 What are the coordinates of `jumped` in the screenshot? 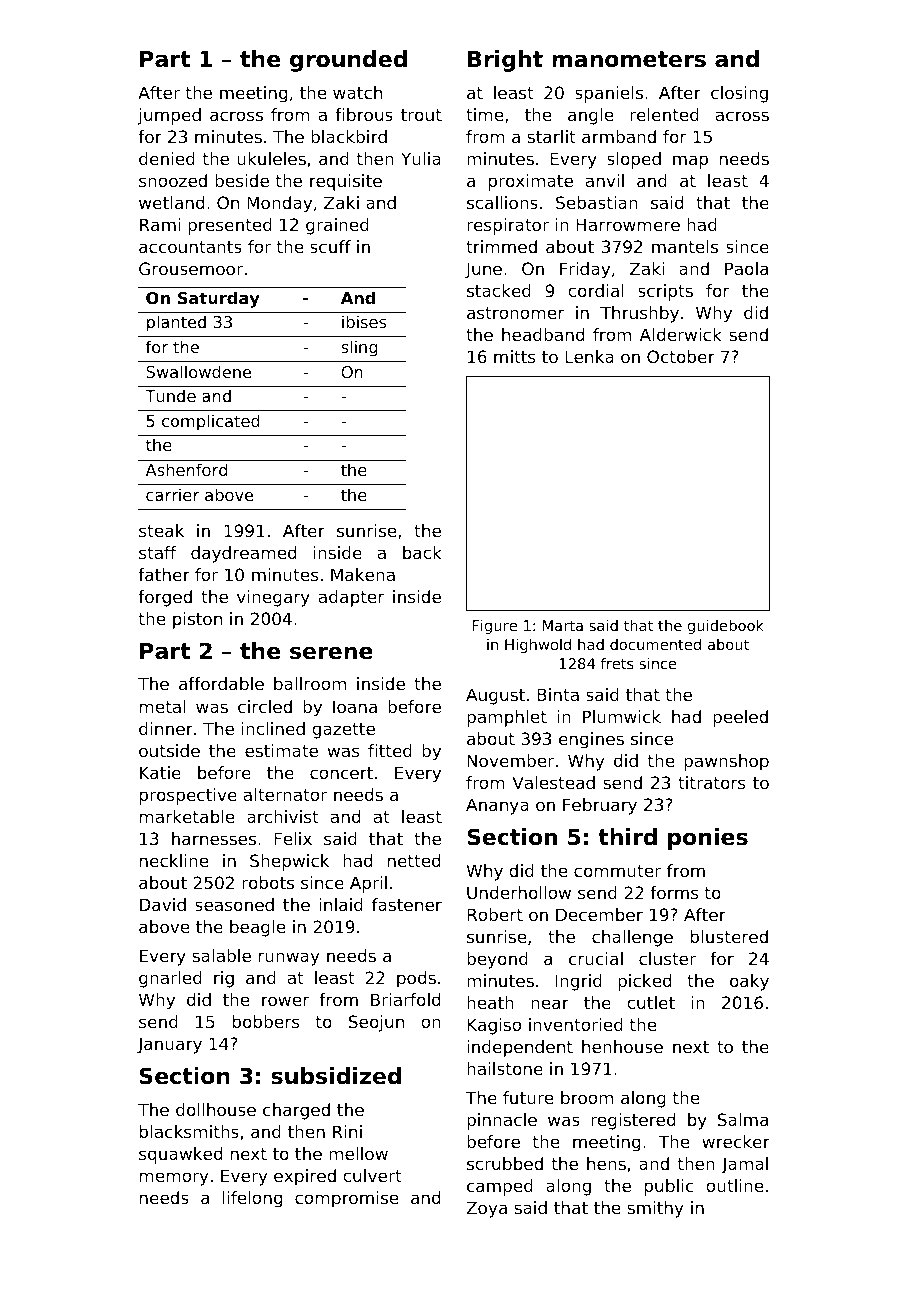 It's located at (169, 116).
